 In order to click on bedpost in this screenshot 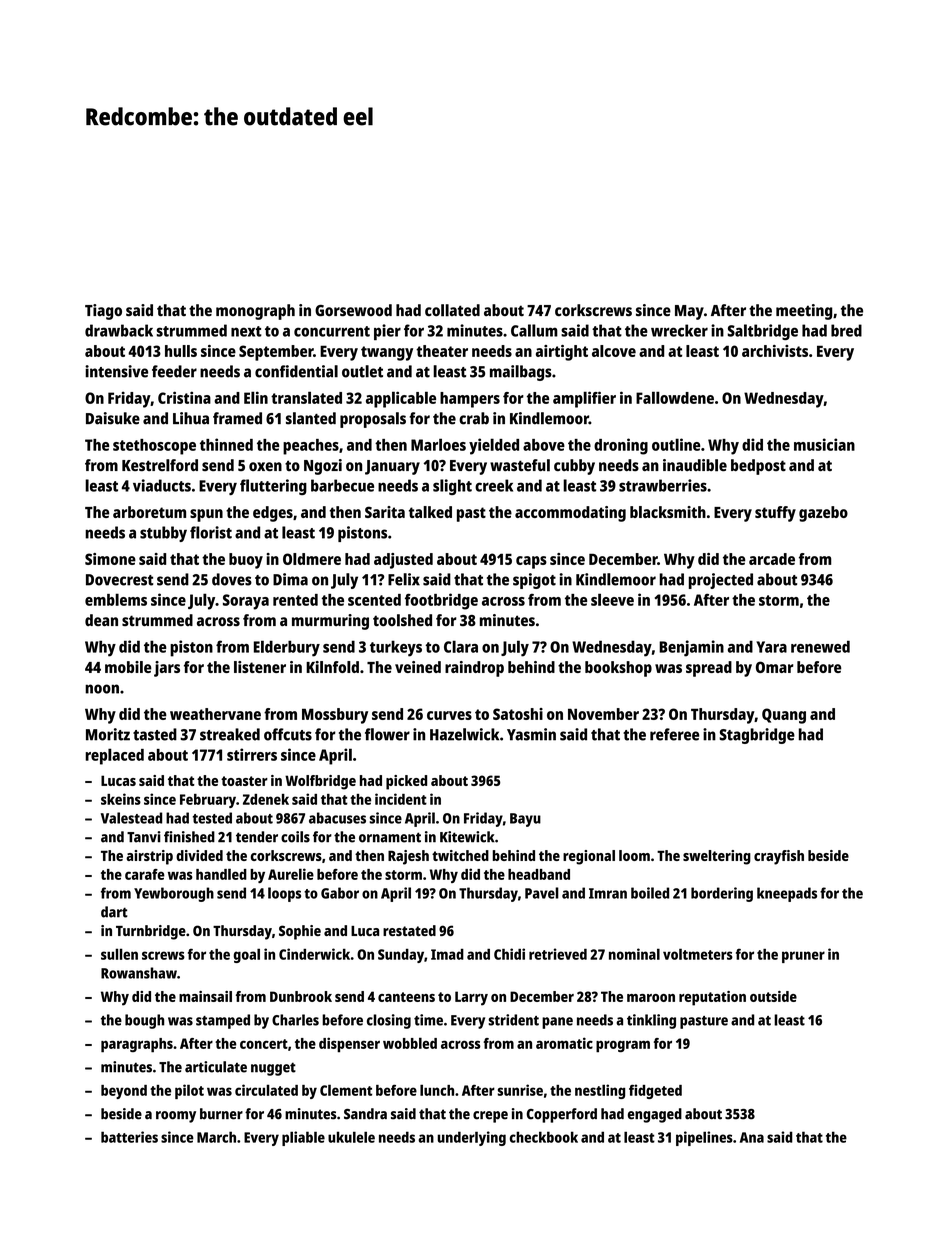, I will do `click(758, 467)`.
